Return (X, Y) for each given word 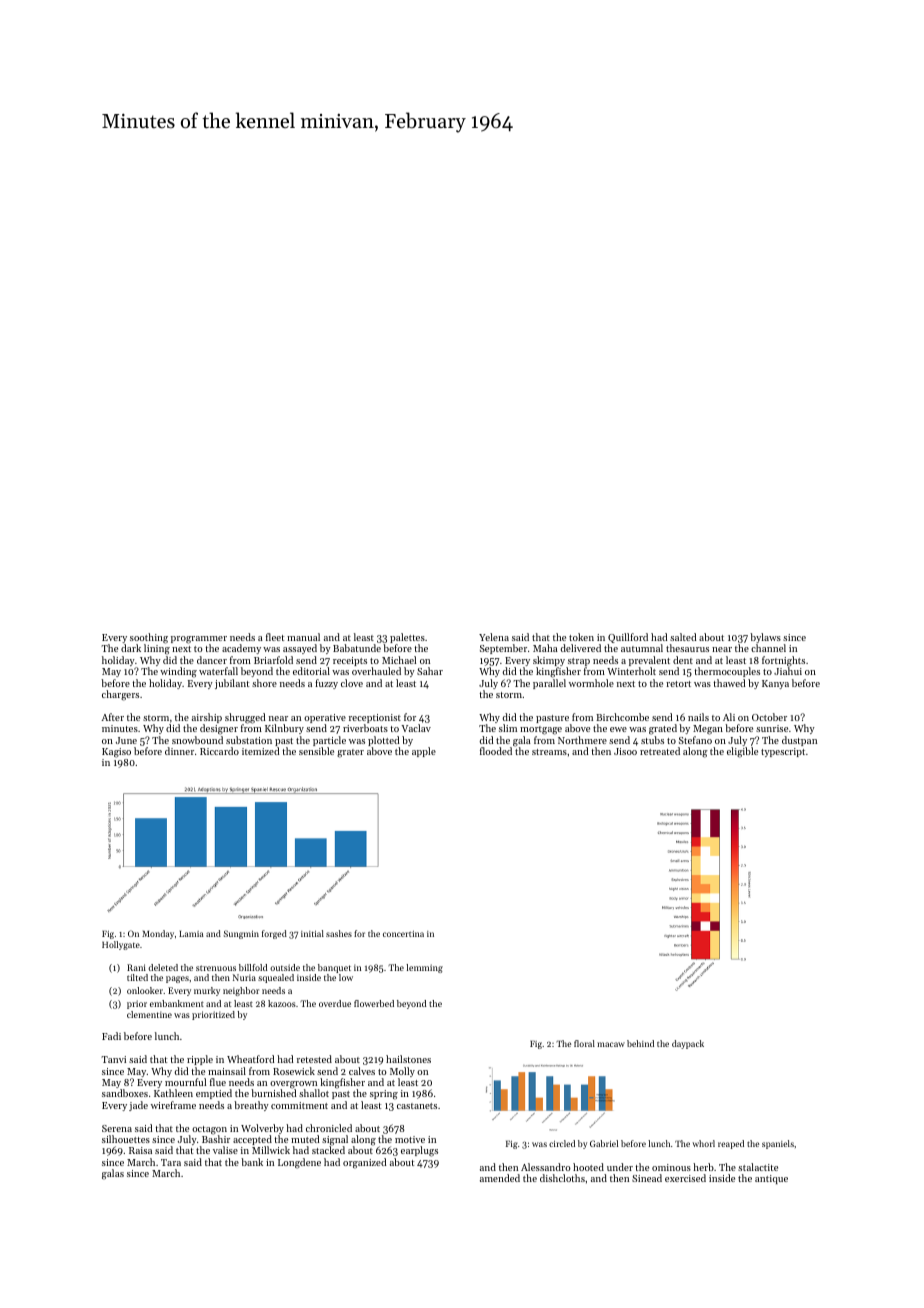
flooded (496, 751)
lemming (424, 968)
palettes (407, 638)
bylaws (765, 638)
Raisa (140, 1150)
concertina (403, 934)
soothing (149, 639)
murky (207, 991)
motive (410, 1139)
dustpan (799, 741)
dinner (179, 751)
